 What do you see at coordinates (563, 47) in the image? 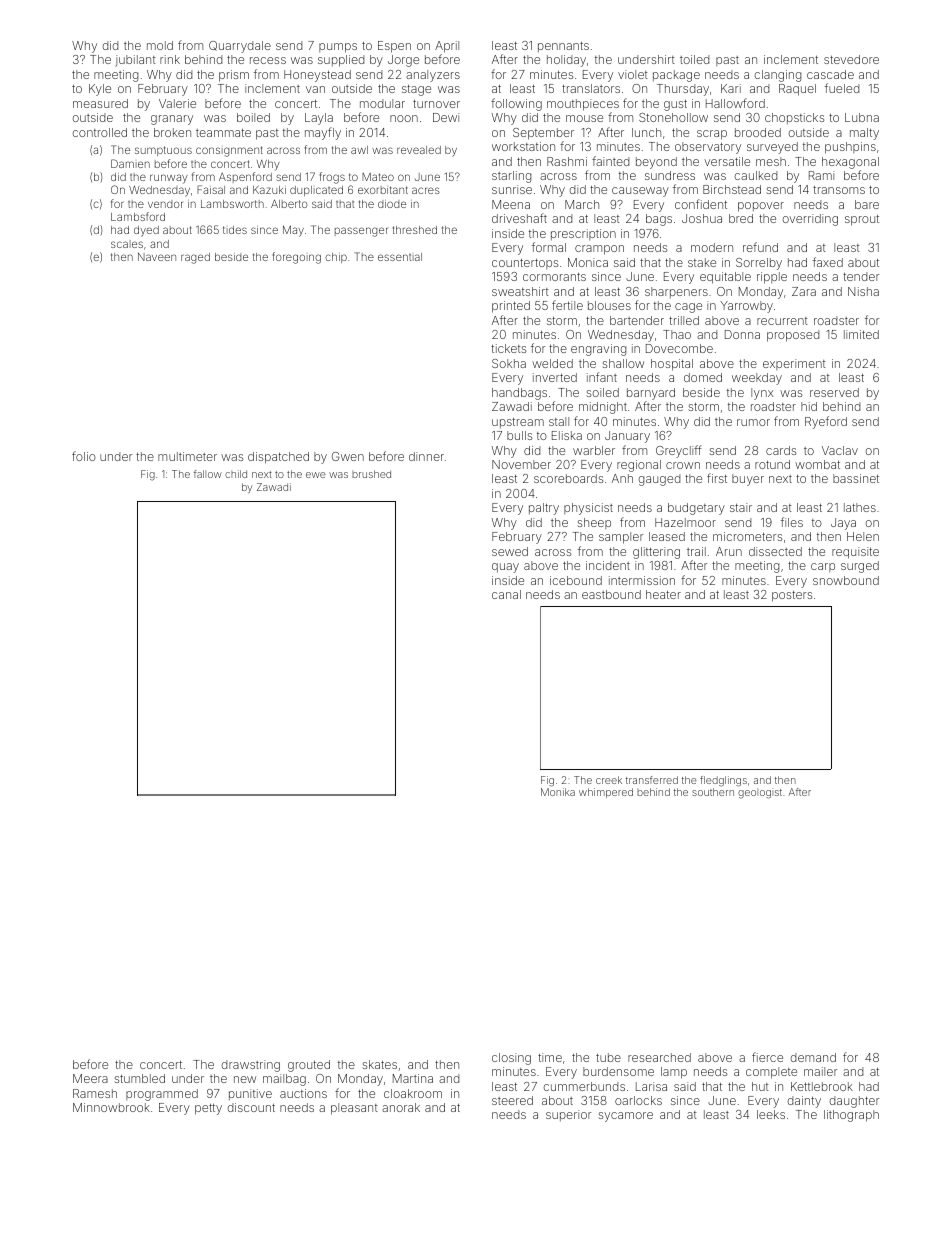
I see `pennants` at bounding box center [563, 47].
